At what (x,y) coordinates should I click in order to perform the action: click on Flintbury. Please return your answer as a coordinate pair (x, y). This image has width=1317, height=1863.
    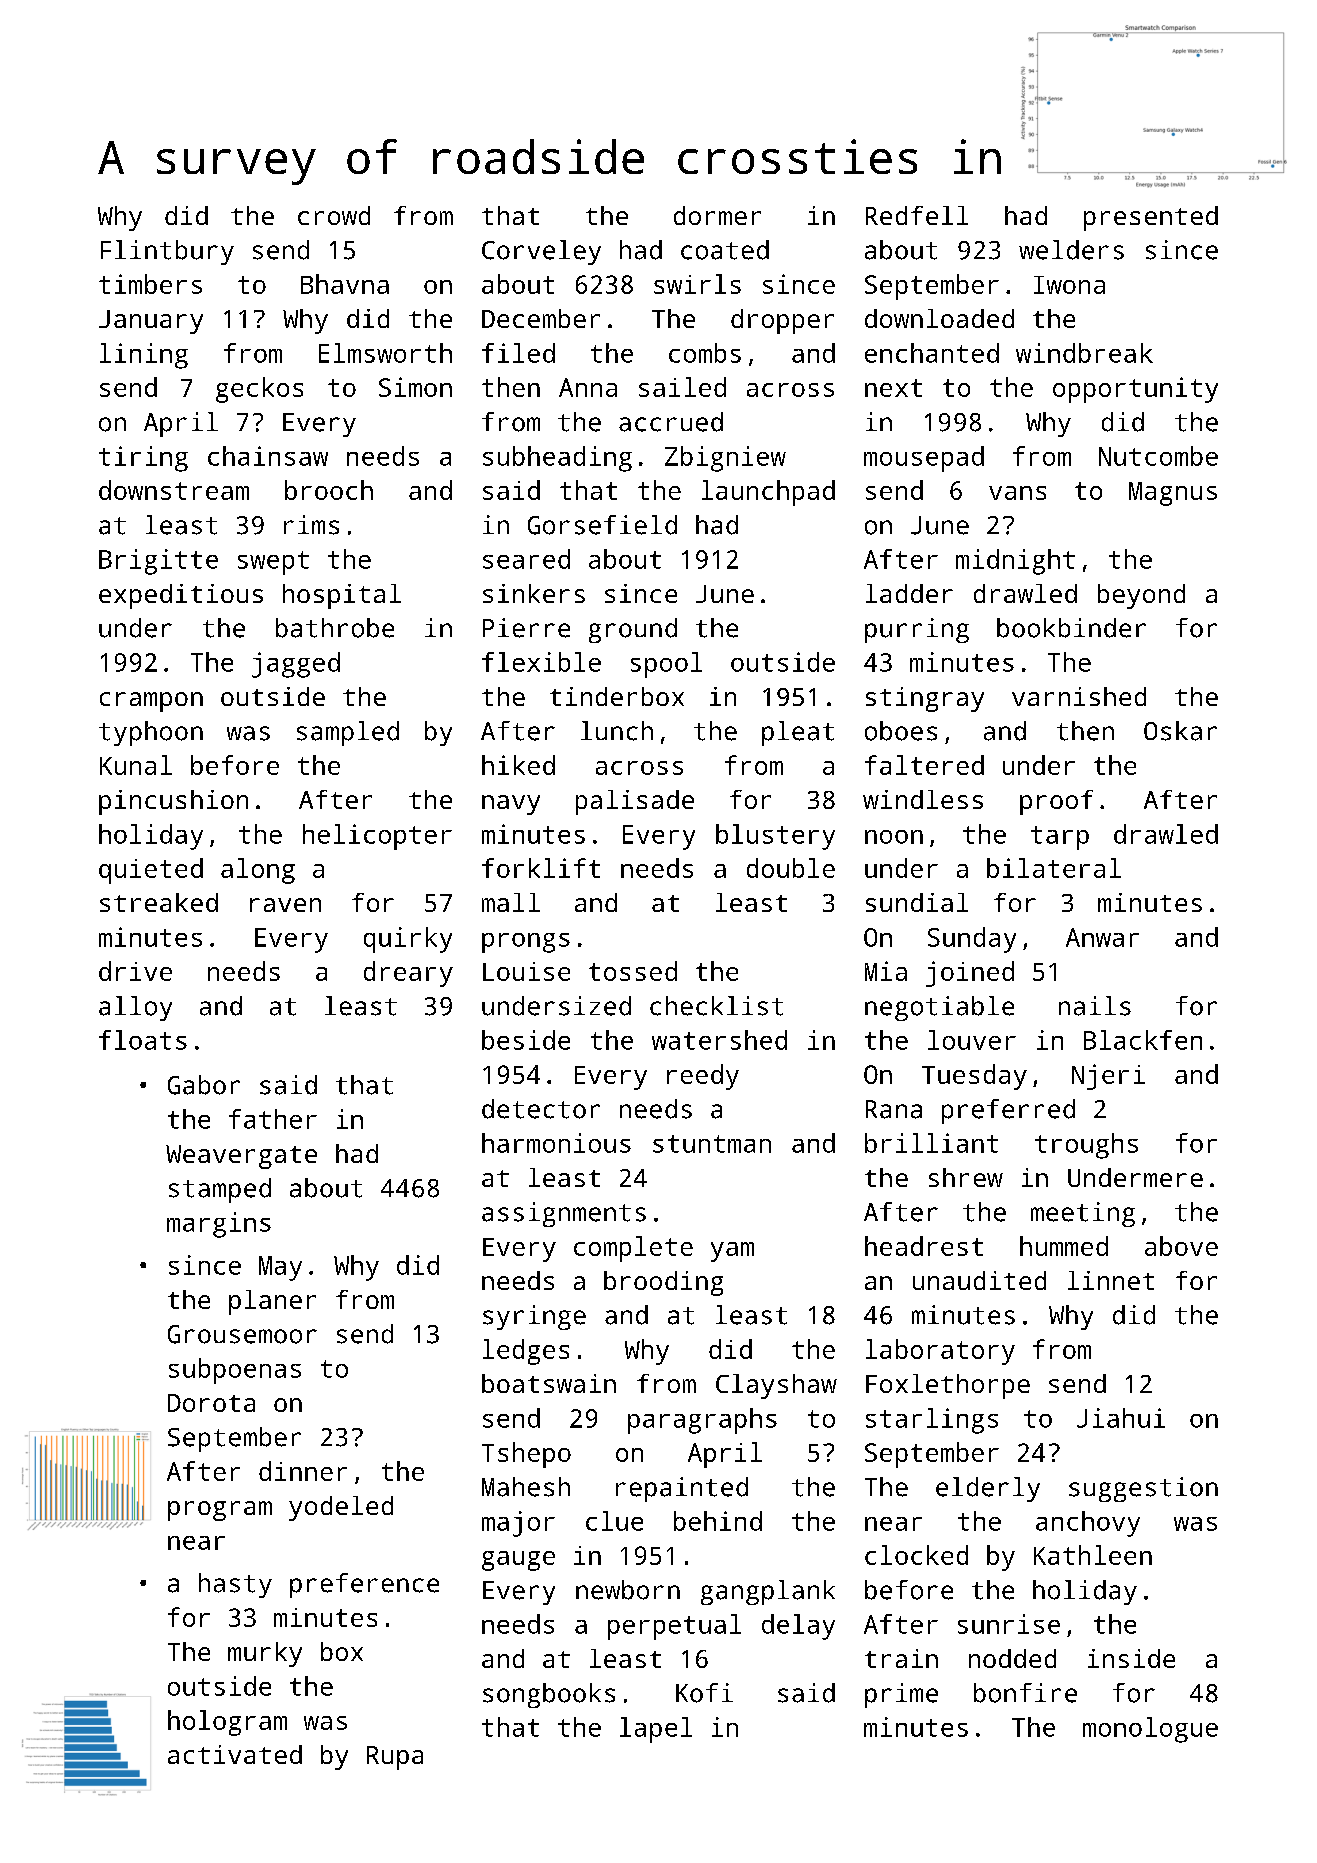
    Looking at the image, I should click on (167, 252).
